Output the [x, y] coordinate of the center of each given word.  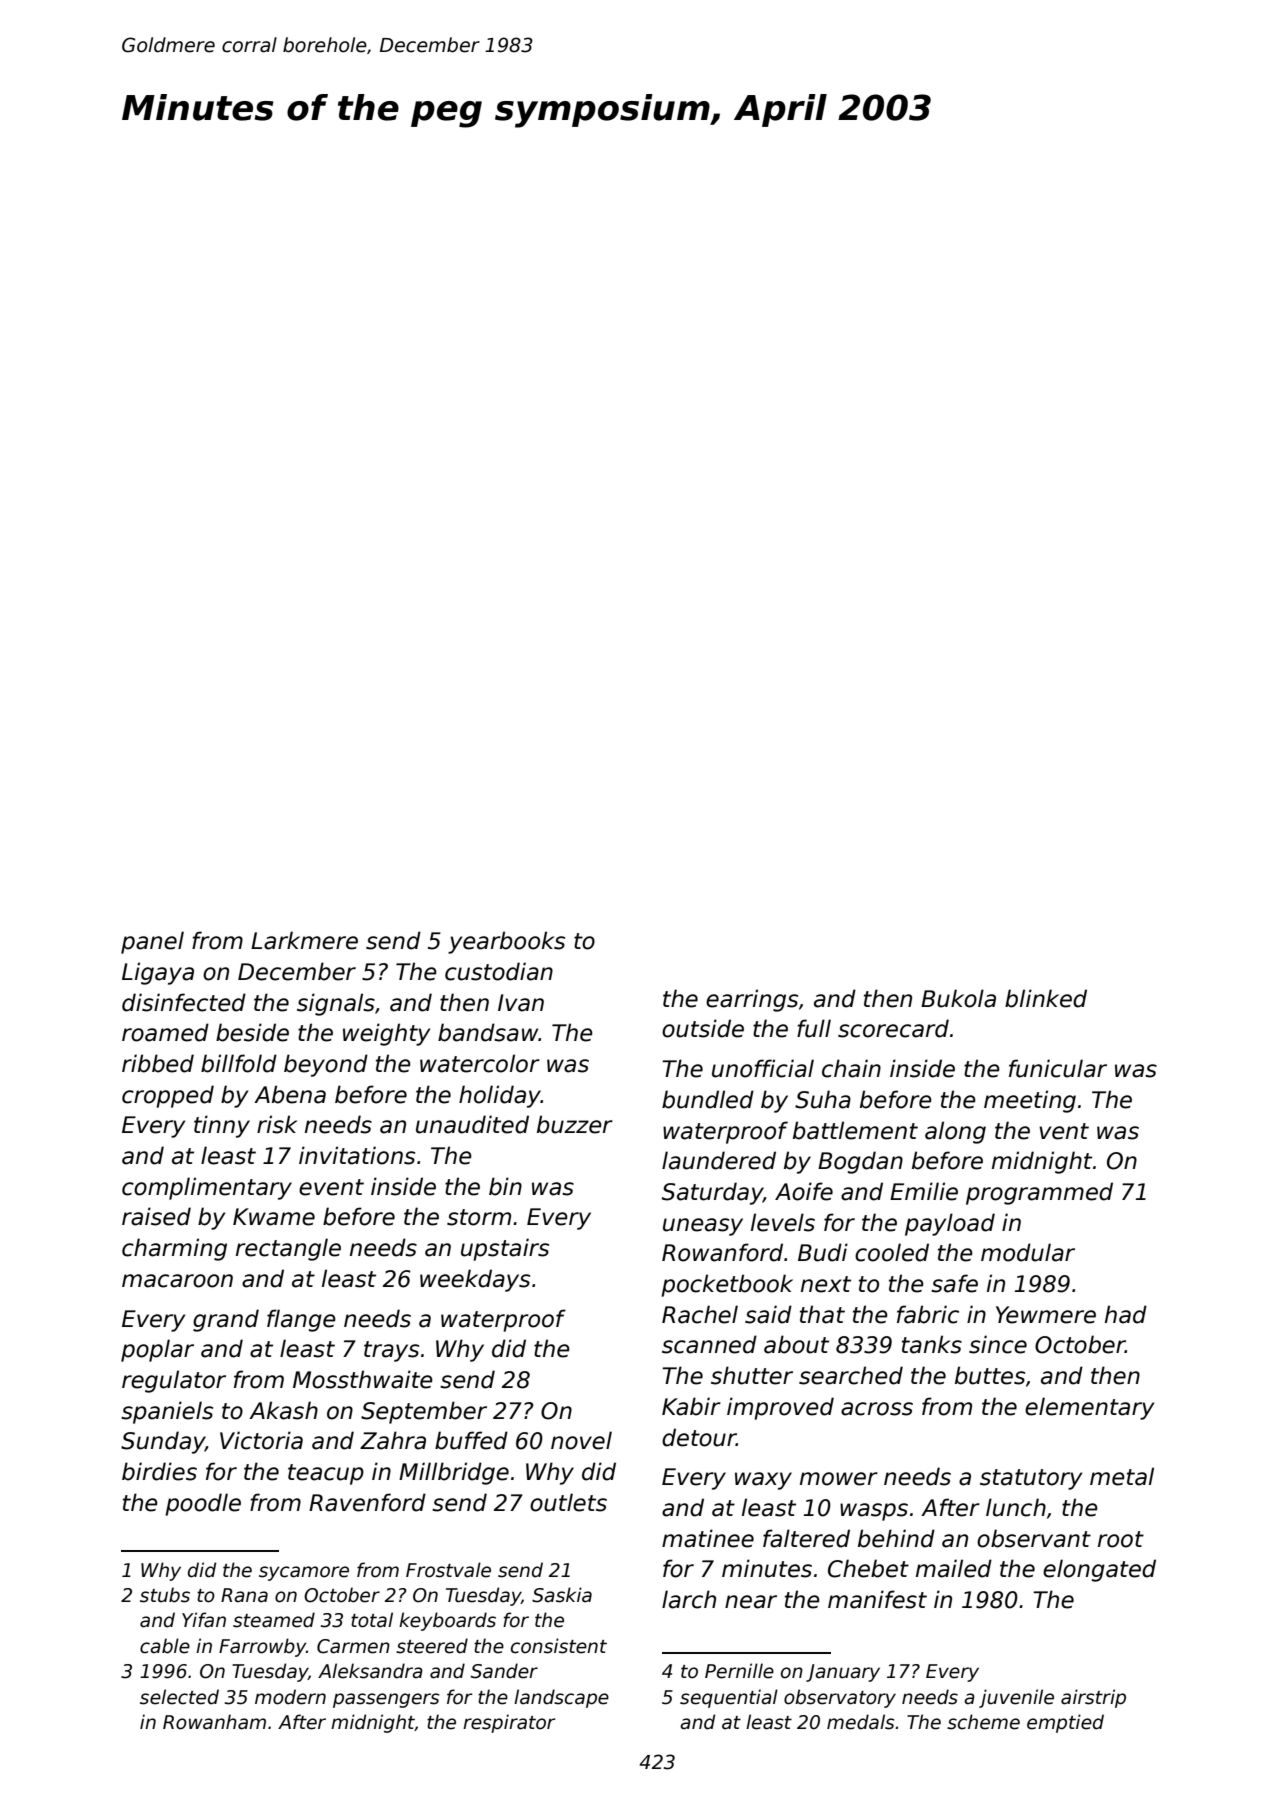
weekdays [475, 1280]
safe [954, 1283]
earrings [752, 1000]
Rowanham [214, 1722]
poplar [157, 1350]
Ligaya [158, 973]
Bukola [958, 998]
